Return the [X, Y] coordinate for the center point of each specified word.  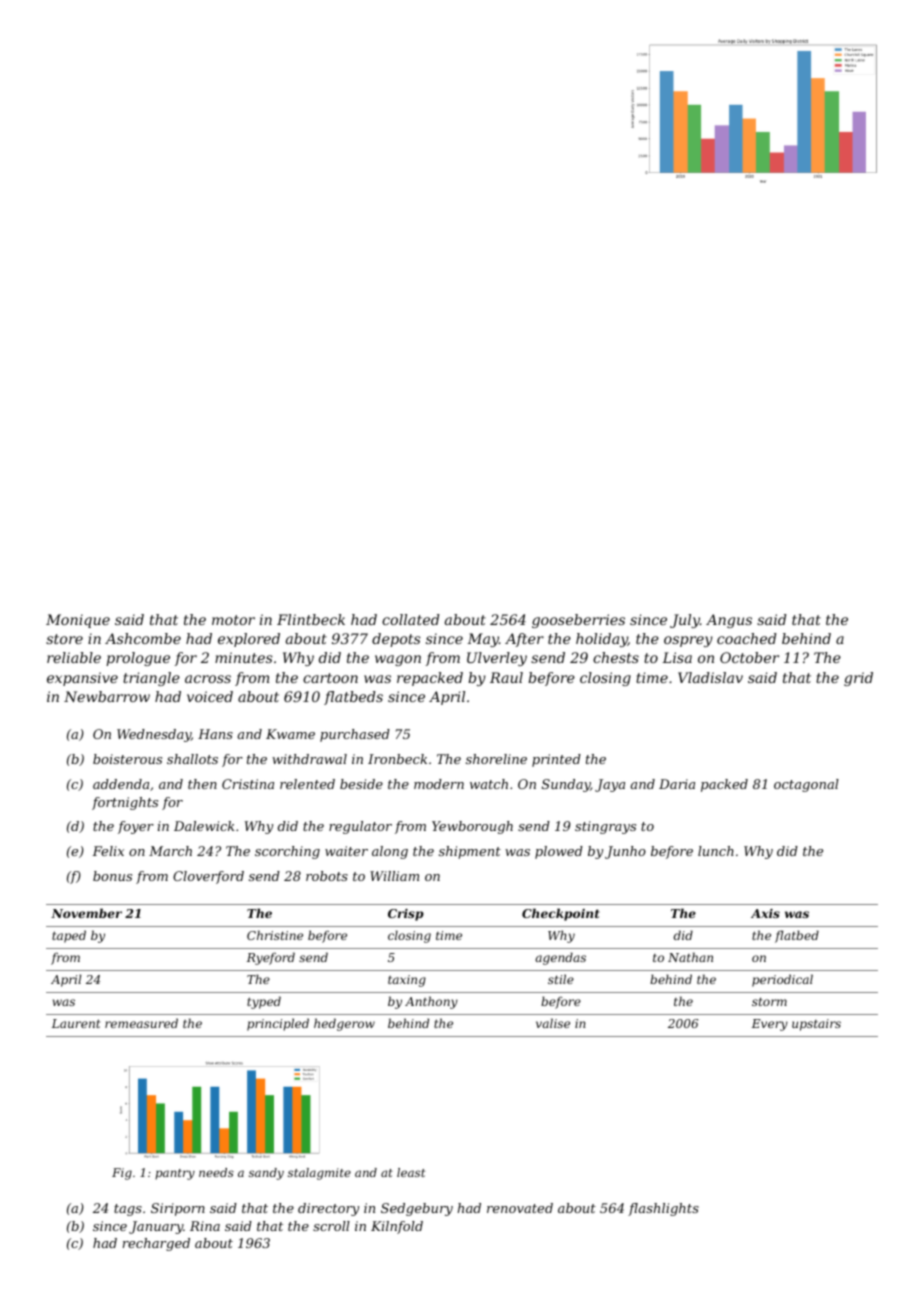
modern [439, 784]
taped [69, 936]
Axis [765, 913]
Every [770, 1025]
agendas [560, 958]
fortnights [125, 803]
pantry [175, 1174]
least [411, 1172]
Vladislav [710, 677]
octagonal [806, 785]
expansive [82, 679]
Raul [506, 677]
